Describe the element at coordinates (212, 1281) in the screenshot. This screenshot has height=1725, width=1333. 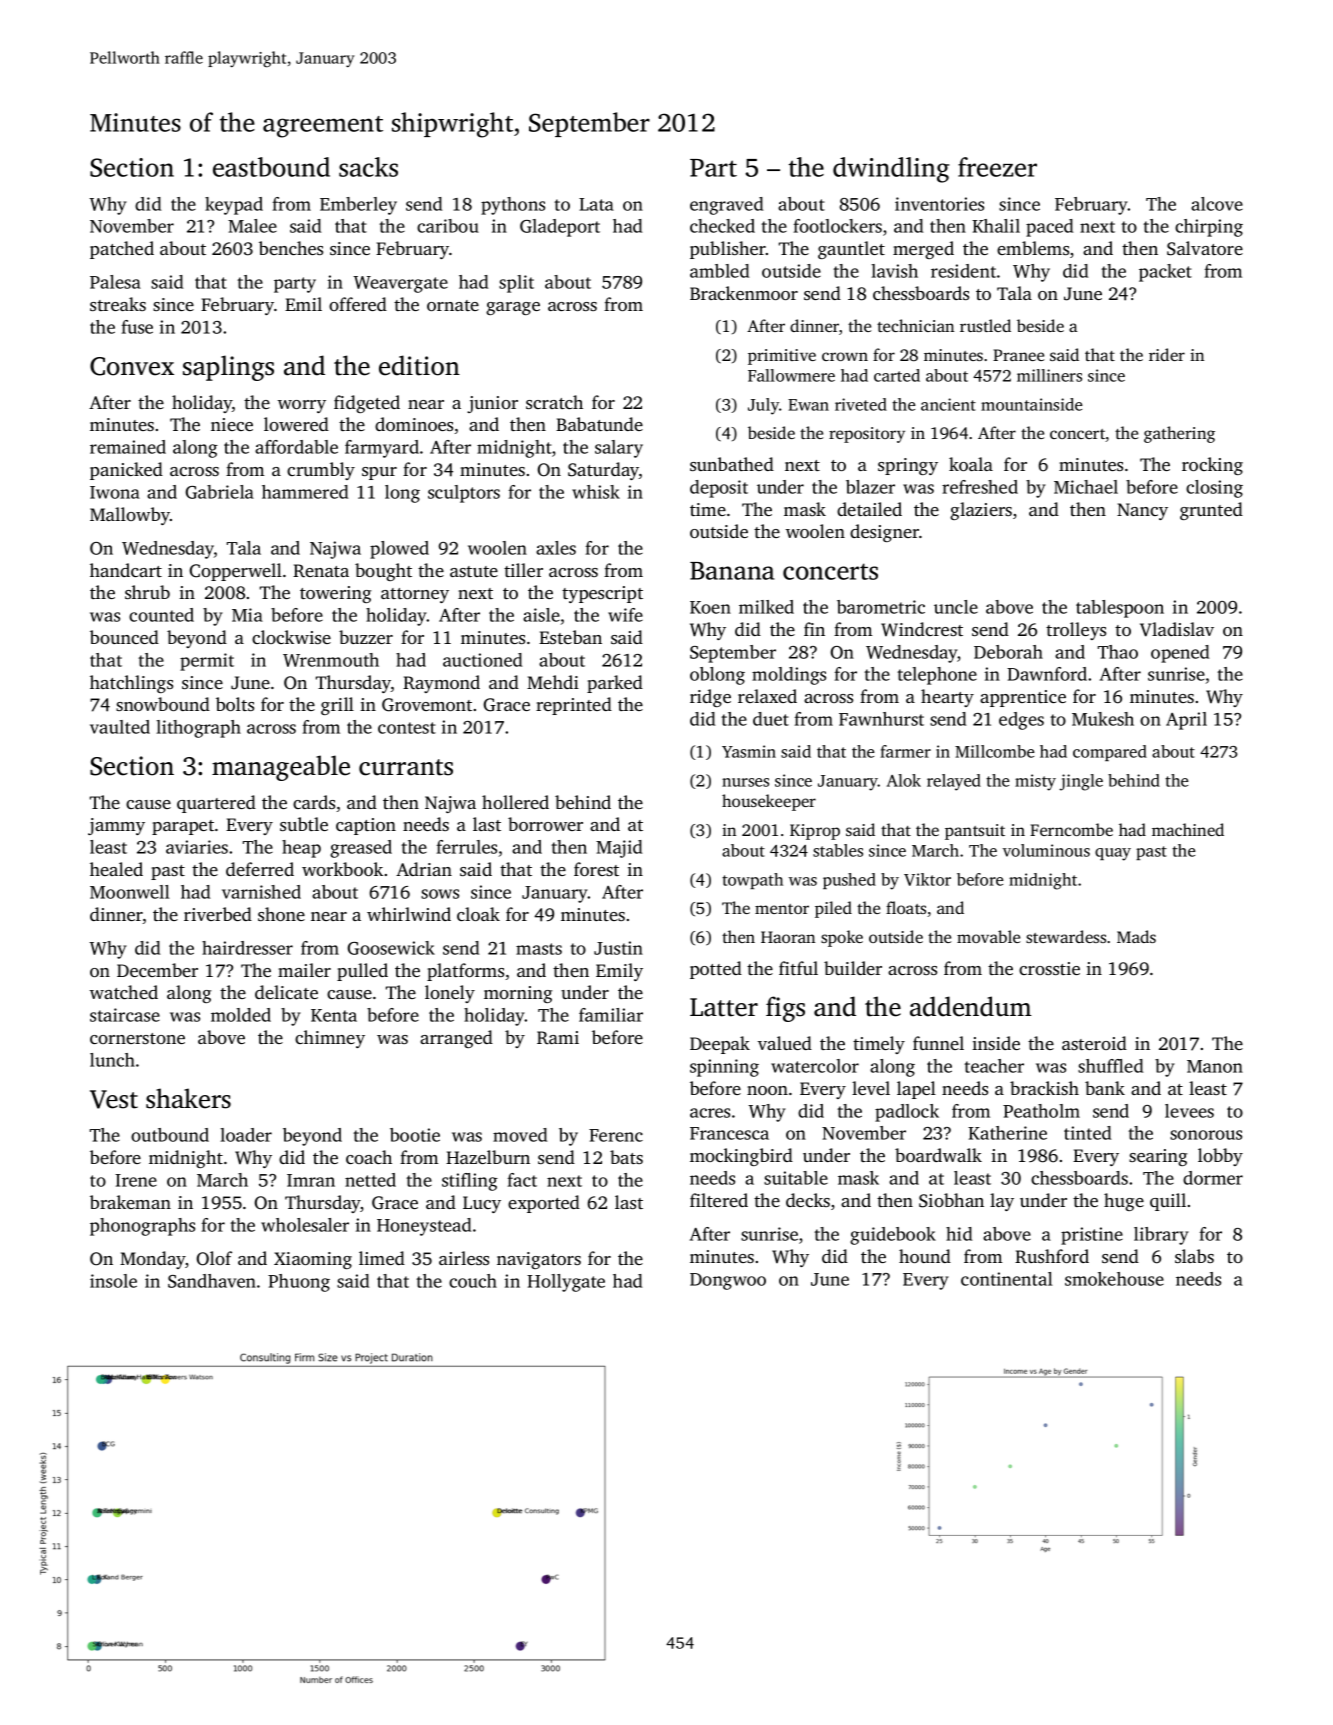
I see `Sandhaven` at that location.
